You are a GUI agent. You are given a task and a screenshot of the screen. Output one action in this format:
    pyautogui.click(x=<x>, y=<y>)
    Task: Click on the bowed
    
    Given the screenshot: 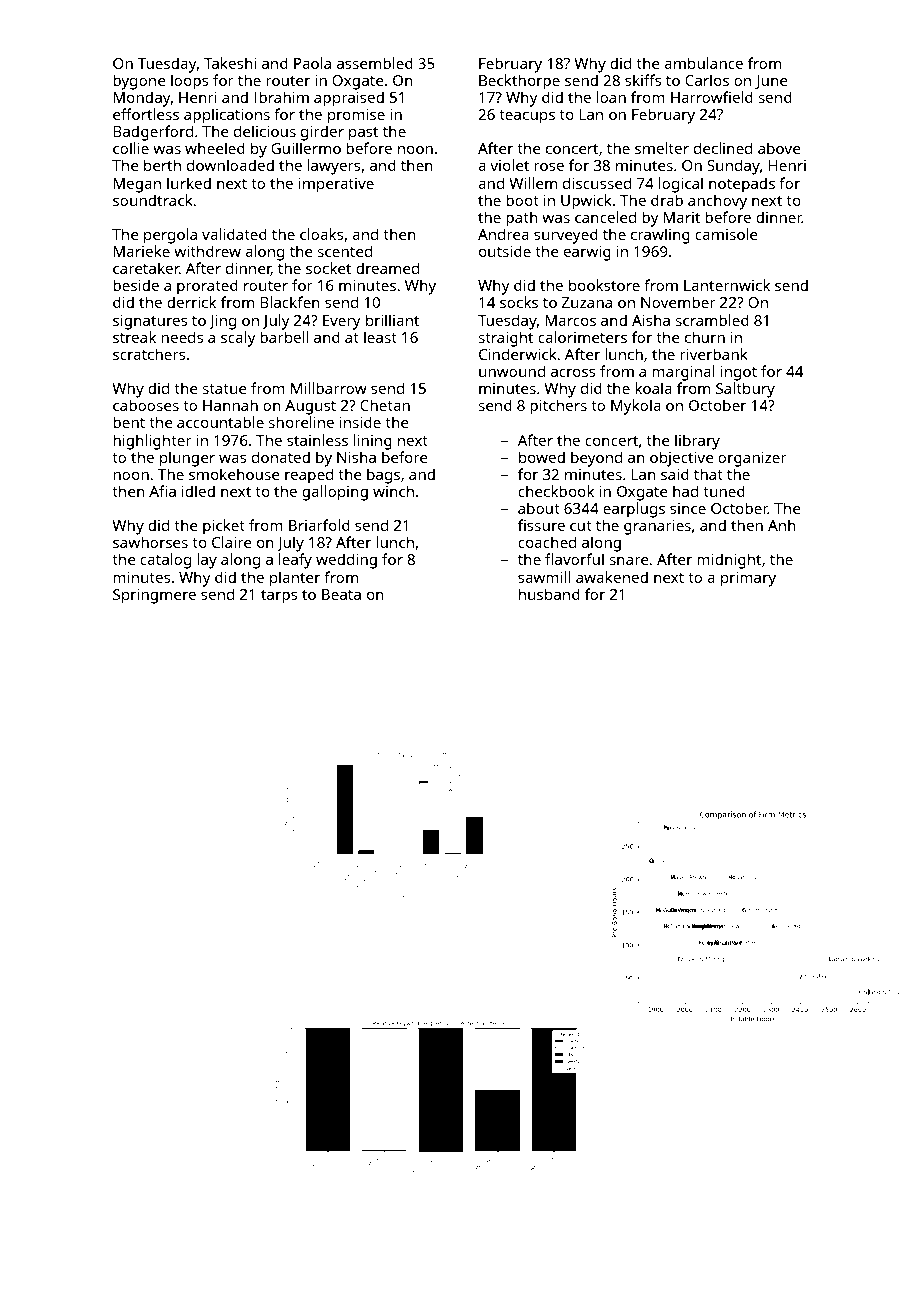 What is the action you would take?
    pyautogui.click(x=542, y=457)
